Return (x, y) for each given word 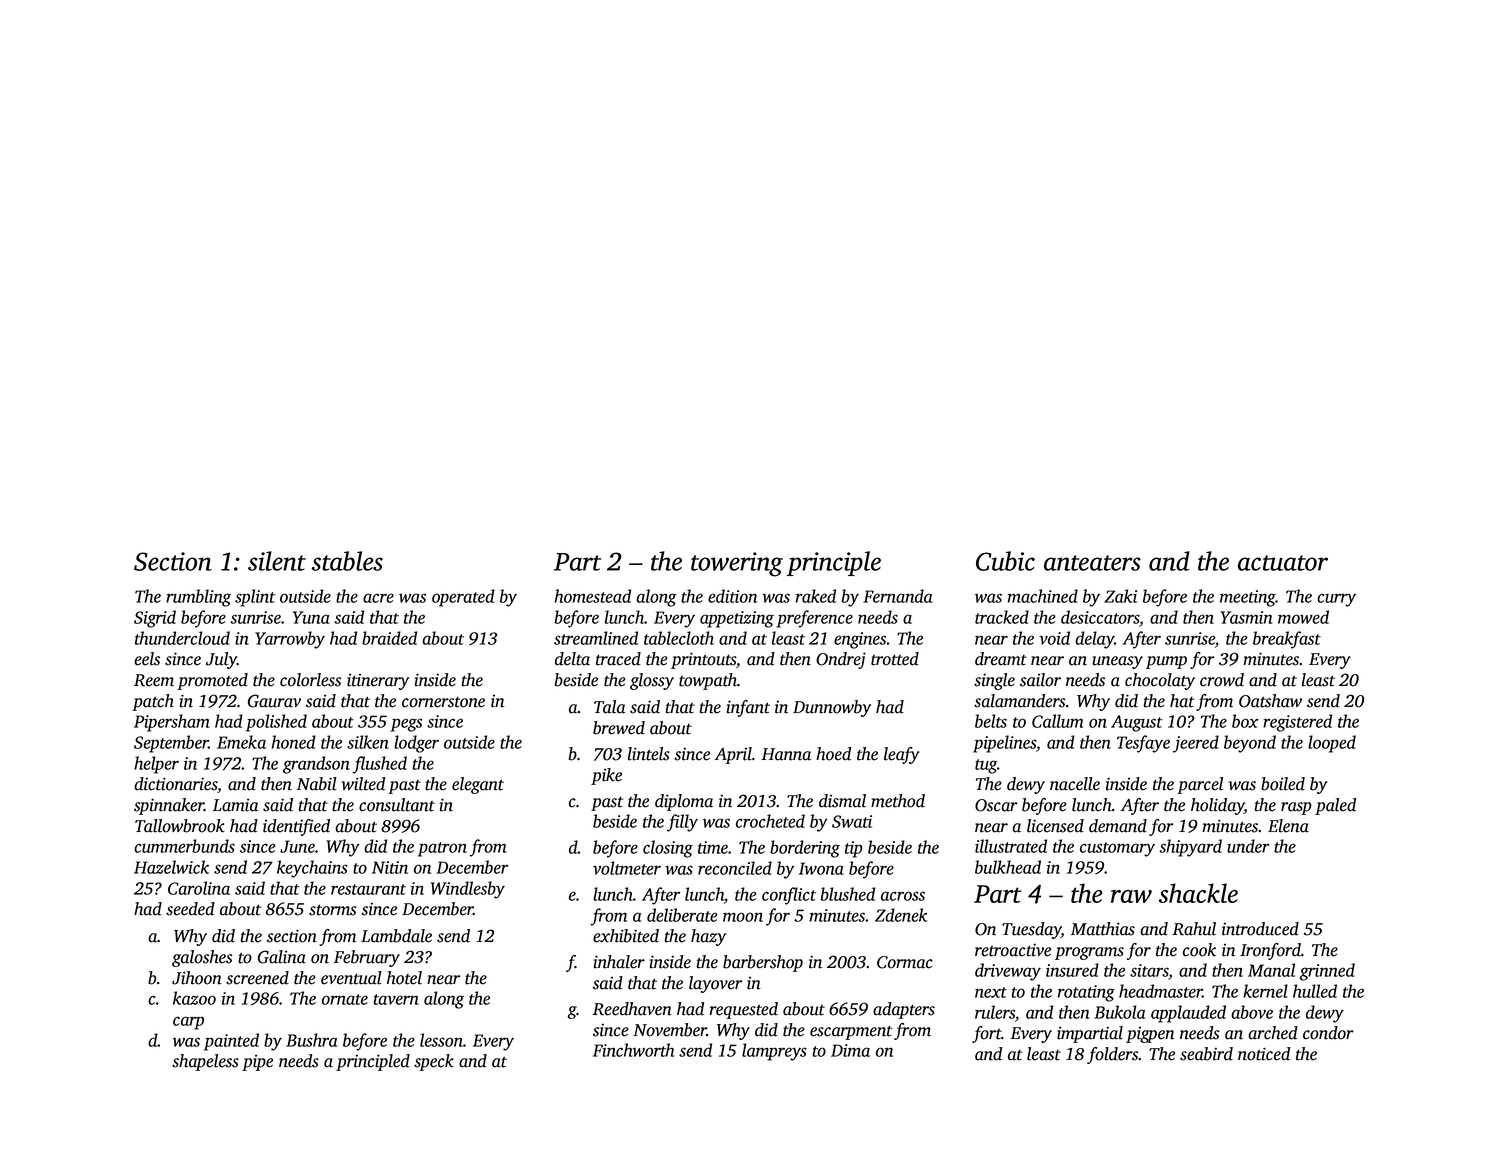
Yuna (311, 617)
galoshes (202, 958)
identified (296, 827)
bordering (805, 849)
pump (1166, 662)
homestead (593, 596)
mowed (1303, 617)
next (991, 992)
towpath (708, 681)
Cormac (905, 962)
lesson (441, 1040)
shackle (1198, 893)
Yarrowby (290, 640)
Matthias (1103, 929)
